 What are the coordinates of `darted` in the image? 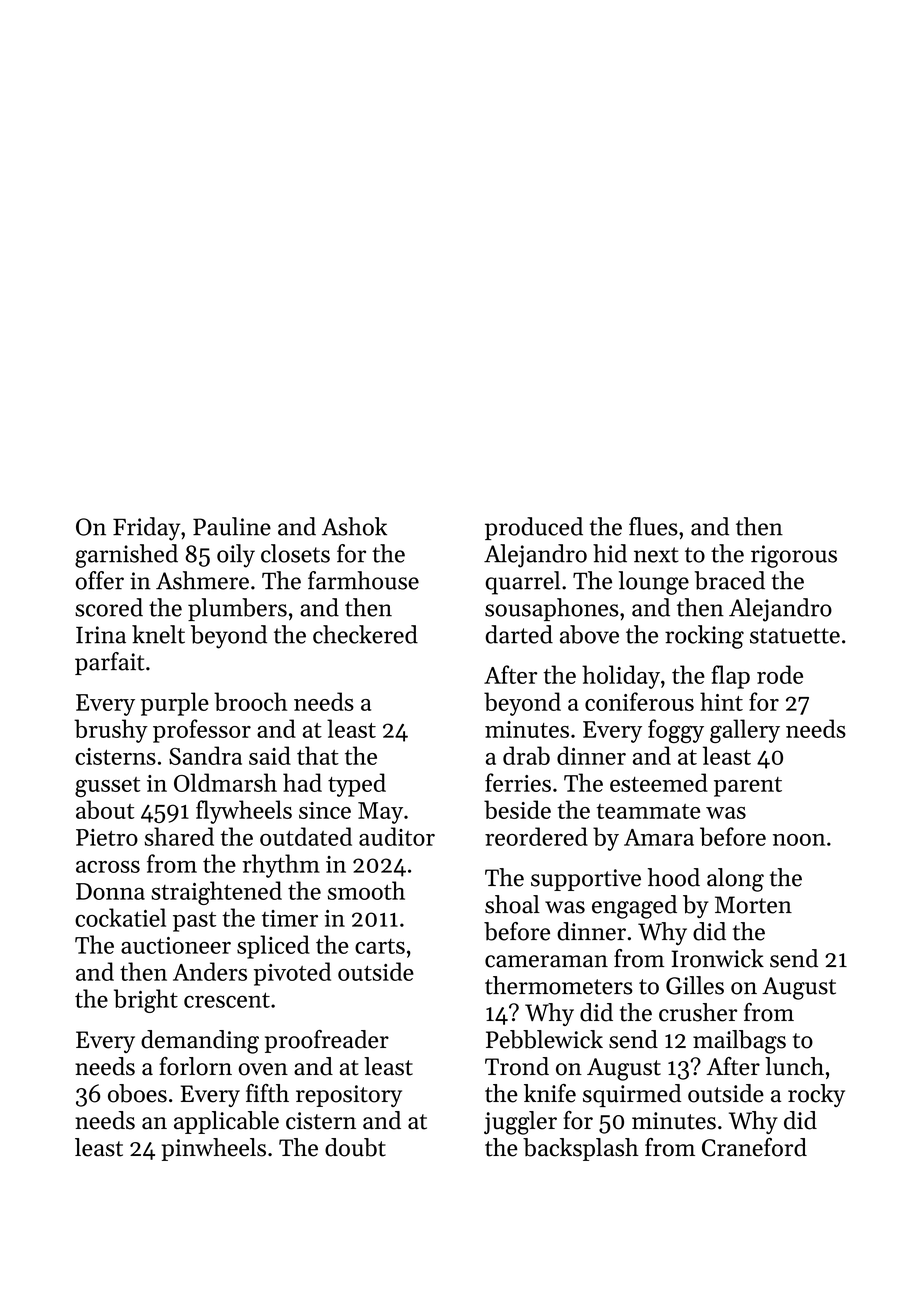 It's located at (519, 634).
